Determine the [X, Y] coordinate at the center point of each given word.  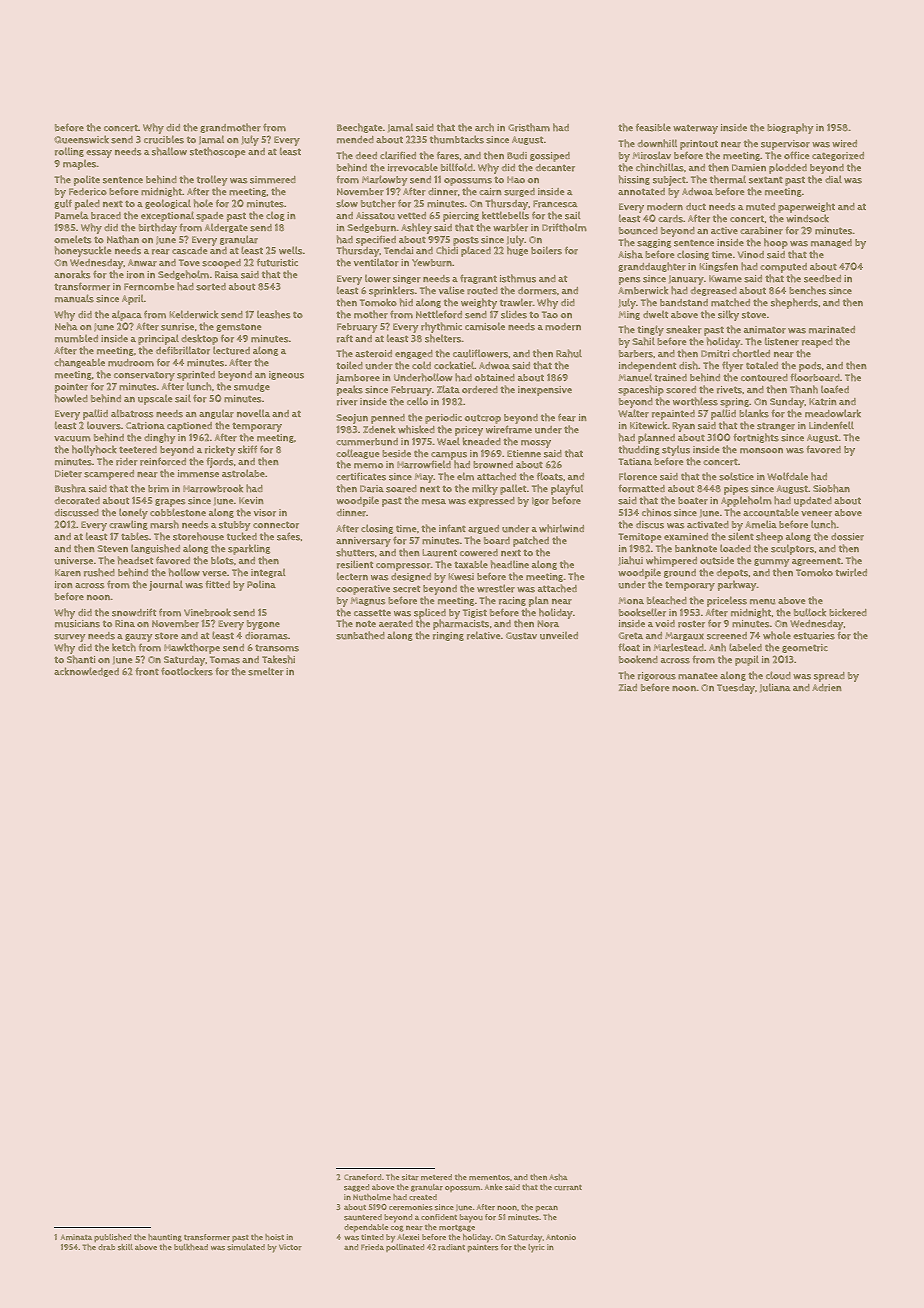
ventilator [376, 263]
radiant [451, 1247]
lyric [536, 1248]
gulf [63, 204]
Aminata [76, 1237]
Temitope [639, 538]
